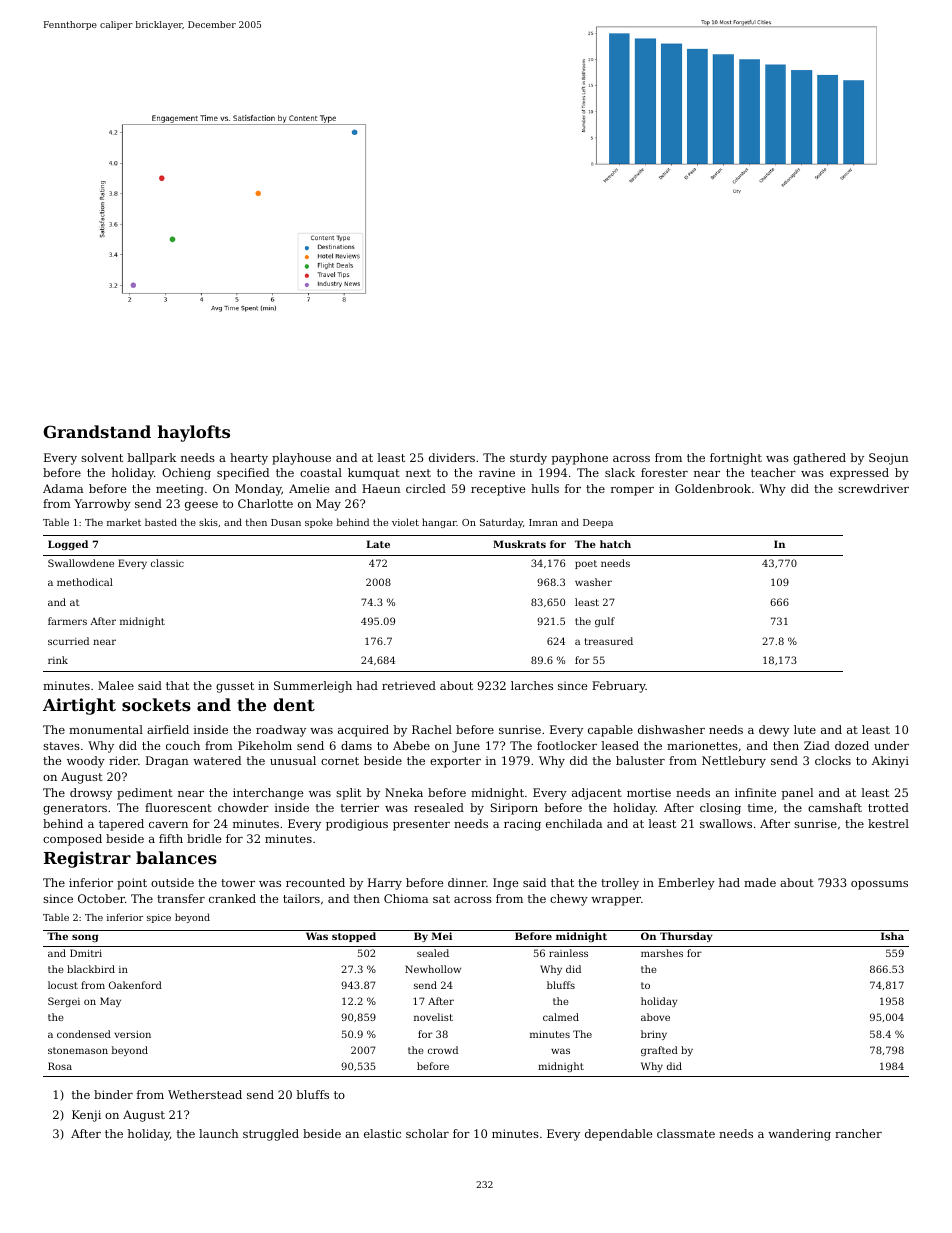  What do you see at coordinates (686, 1133) in the screenshot?
I see `classmate` at bounding box center [686, 1133].
